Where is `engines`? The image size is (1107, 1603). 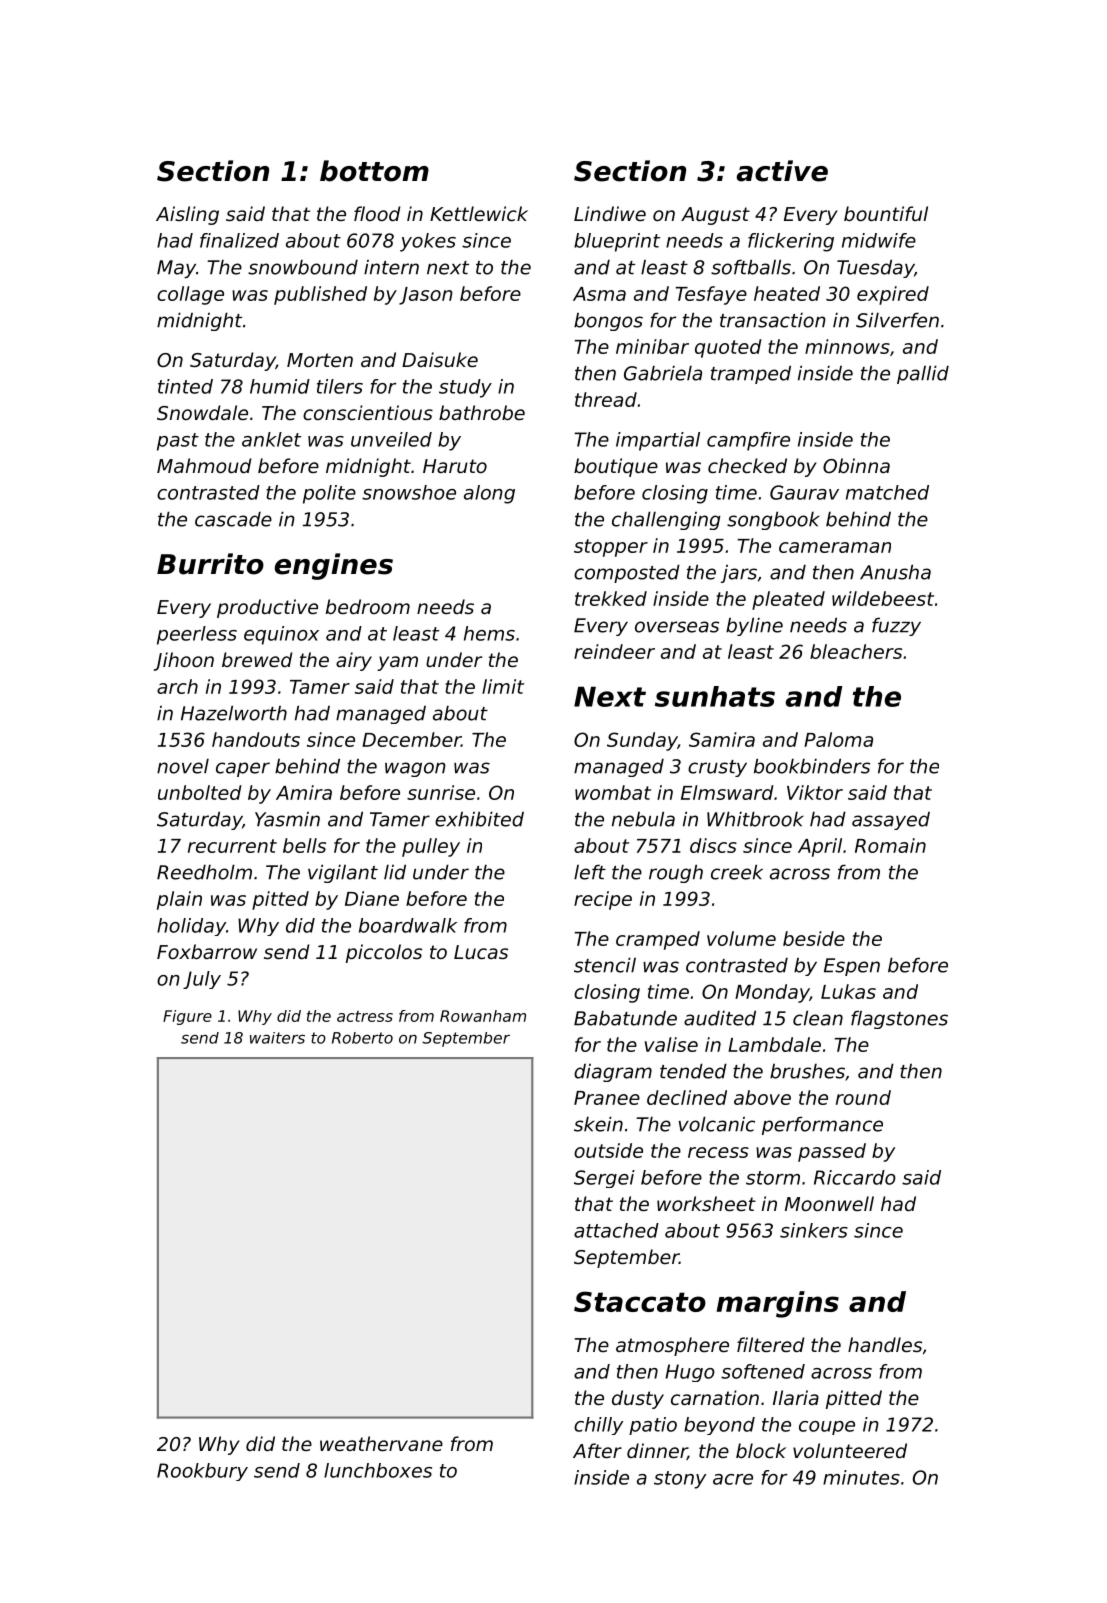 engines is located at coordinates (334, 566).
